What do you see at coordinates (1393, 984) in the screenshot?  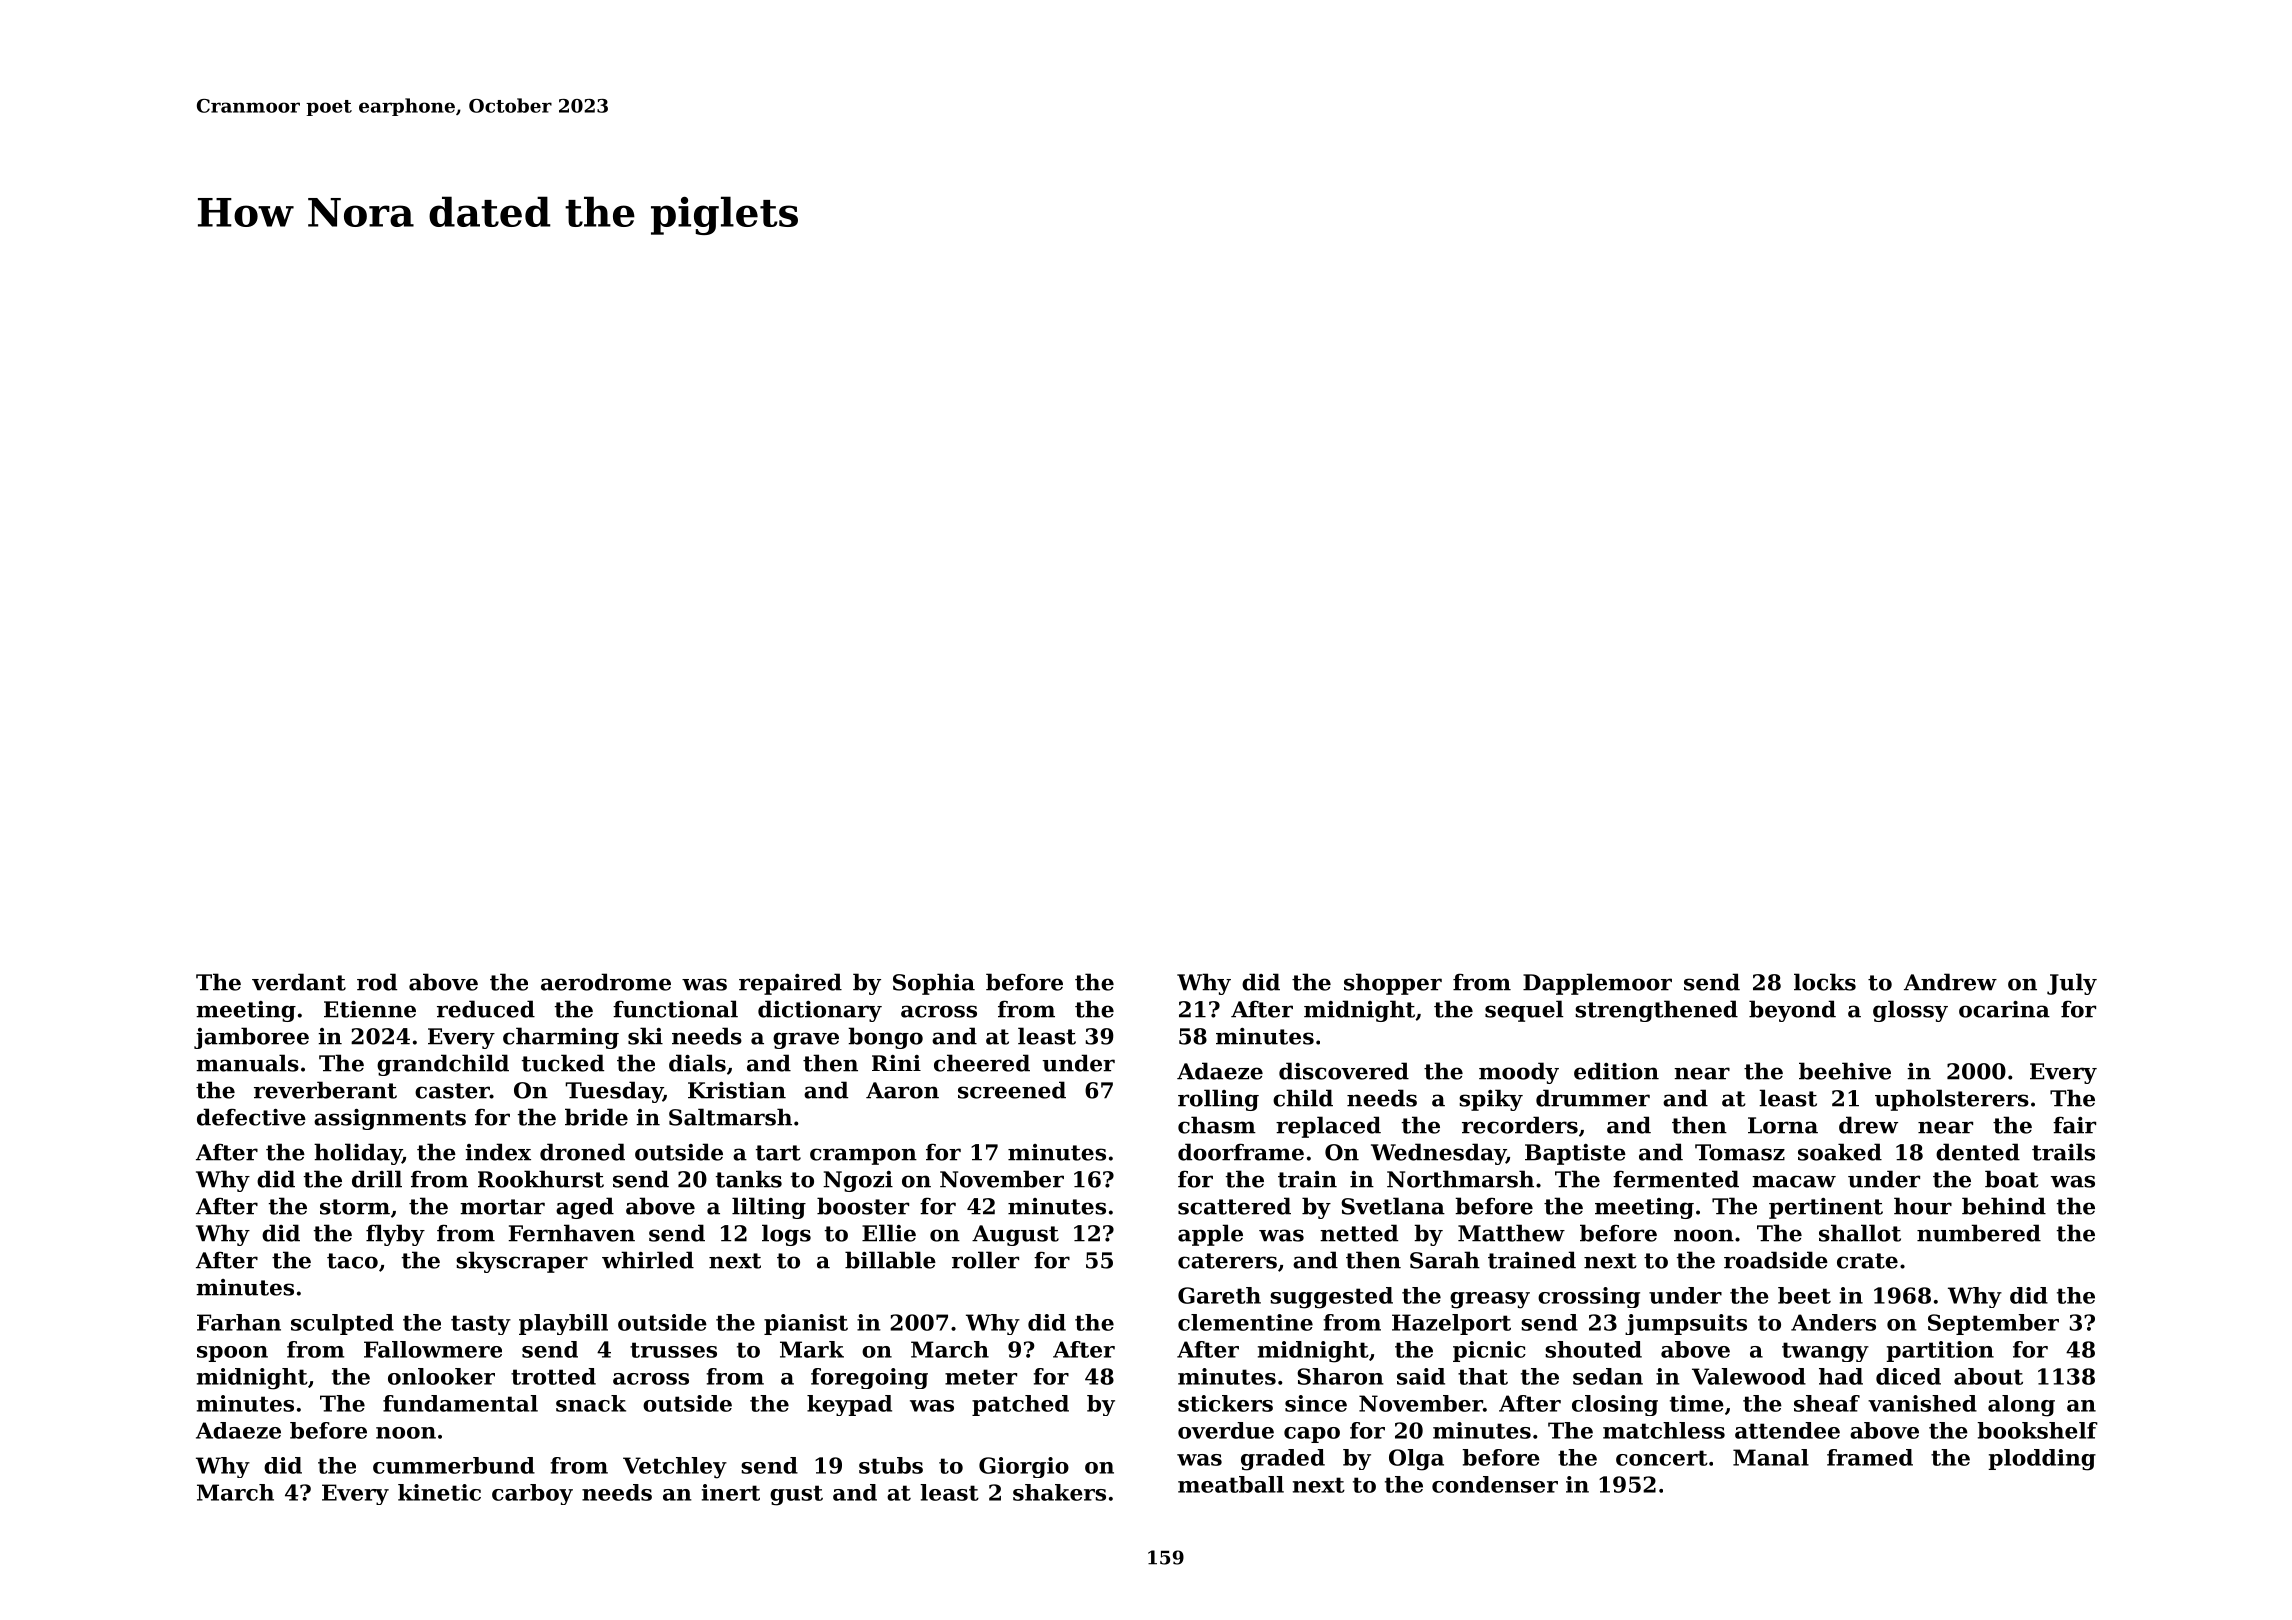 I see `shopper` at bounding box center [1393, 984].
